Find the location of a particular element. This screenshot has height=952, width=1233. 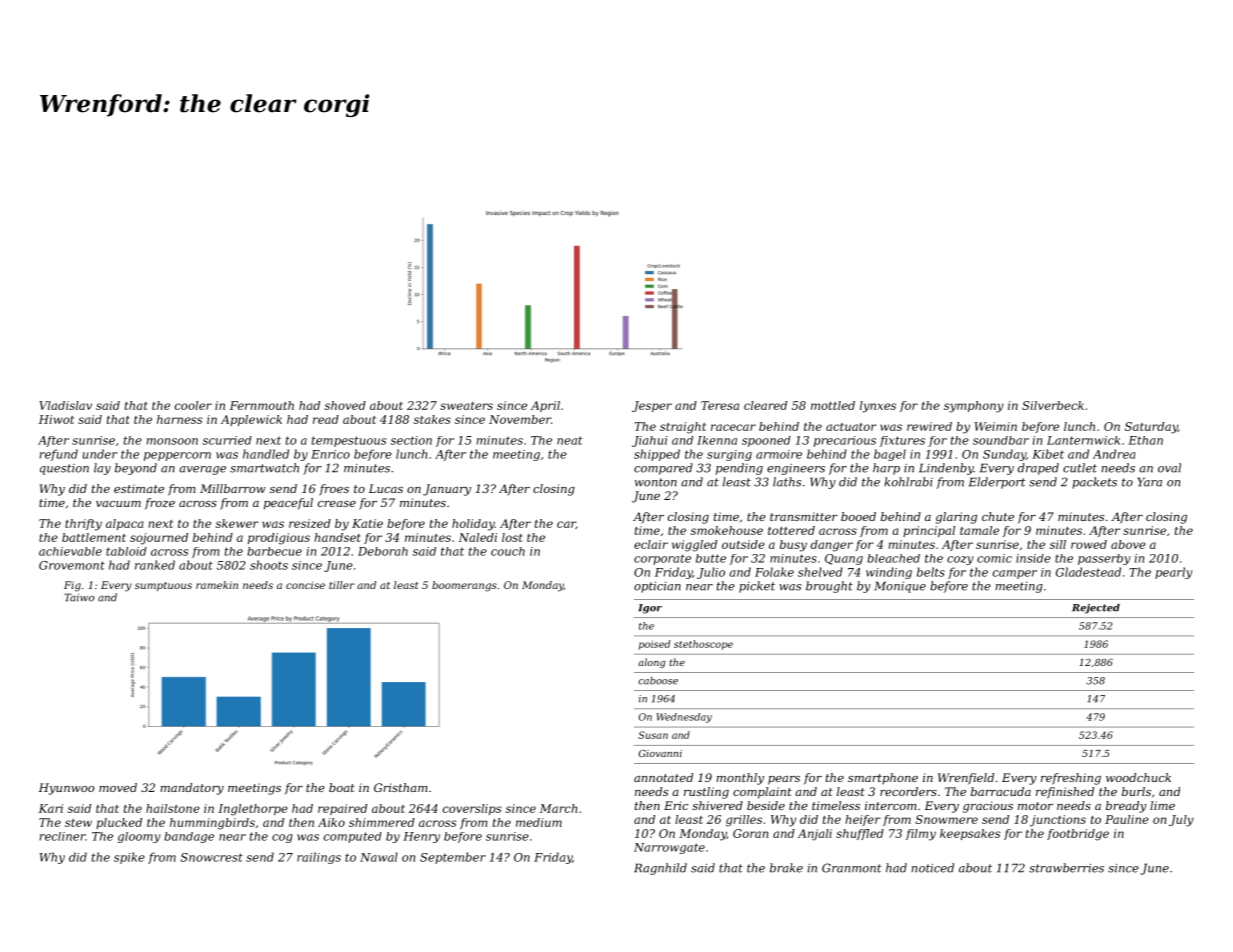

Ragnhild is located at coordinates (660, 869).
